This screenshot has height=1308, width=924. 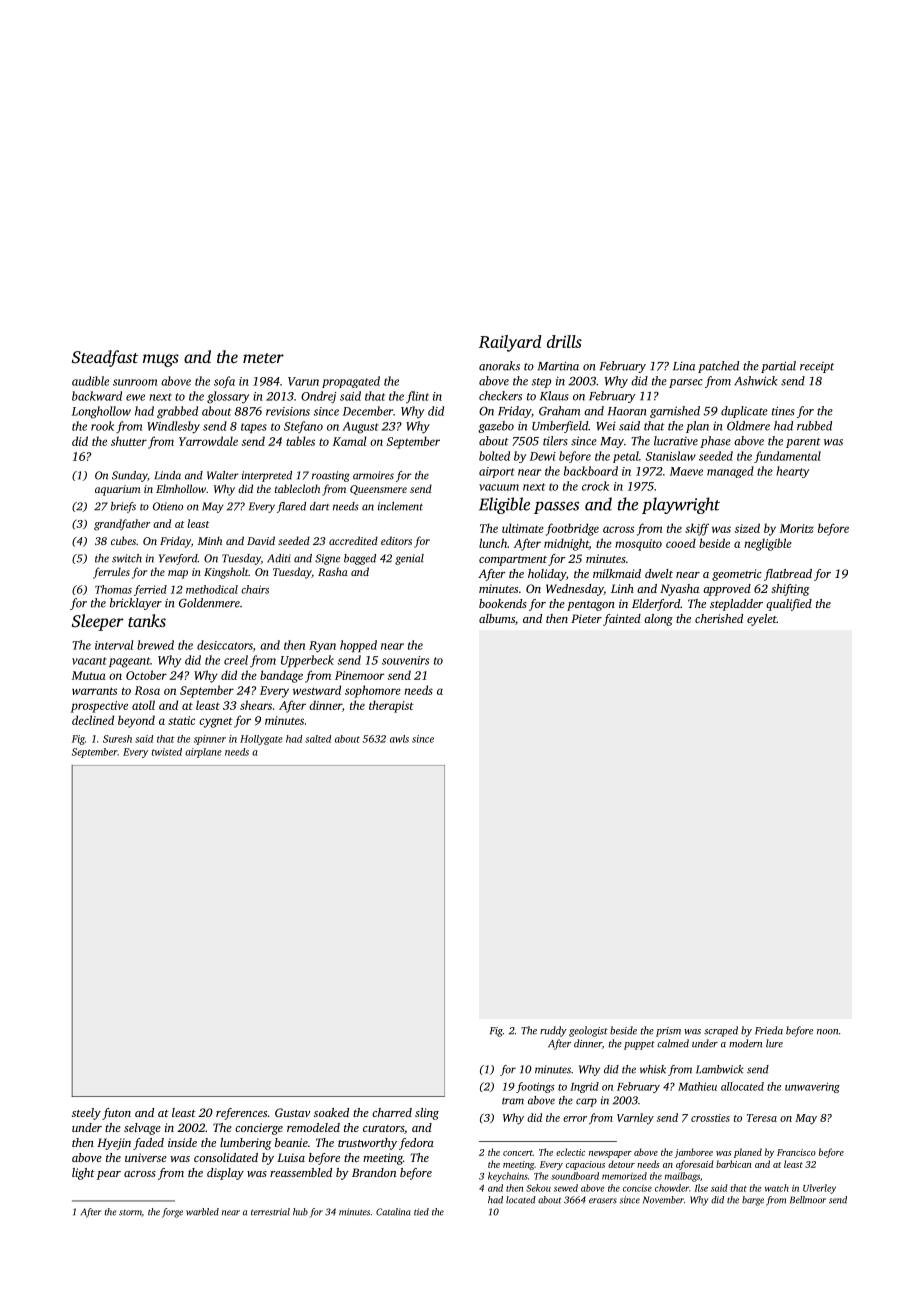 What do you see at coordinates (719, 618) in the screenshot?
I see `cherished` at bounding box center [719, 618].
